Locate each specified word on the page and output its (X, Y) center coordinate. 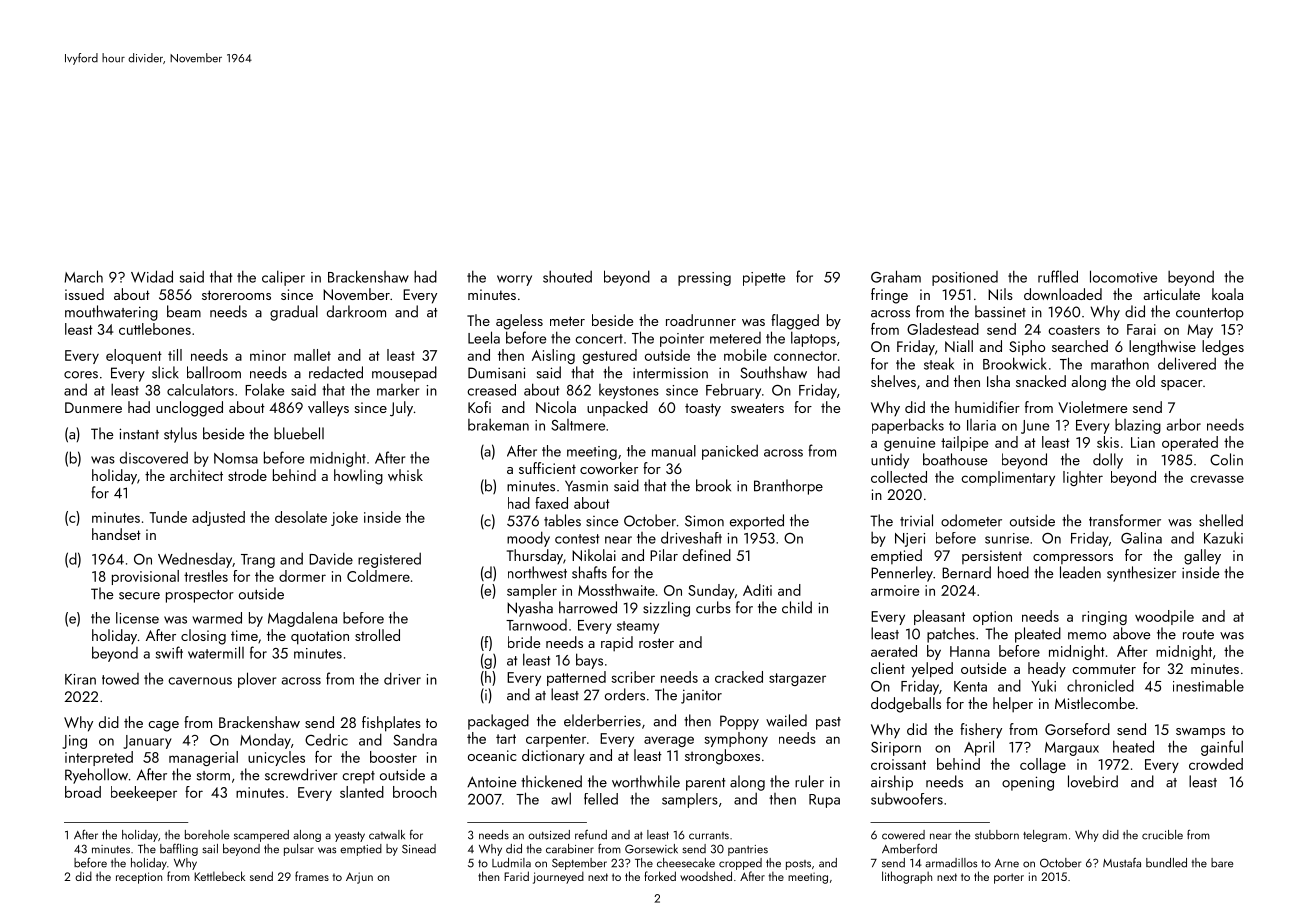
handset (116, 534)
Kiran (80, 679)
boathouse (955, 459)
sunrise (1007, 538)
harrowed (588, 607)
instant (139, 434)
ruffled (1058, 276)
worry (514, 280)
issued (84, 294)
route (1198, 635)
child (797, 607)
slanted (362, 792)
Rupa (824, 801)
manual (674, 451)
